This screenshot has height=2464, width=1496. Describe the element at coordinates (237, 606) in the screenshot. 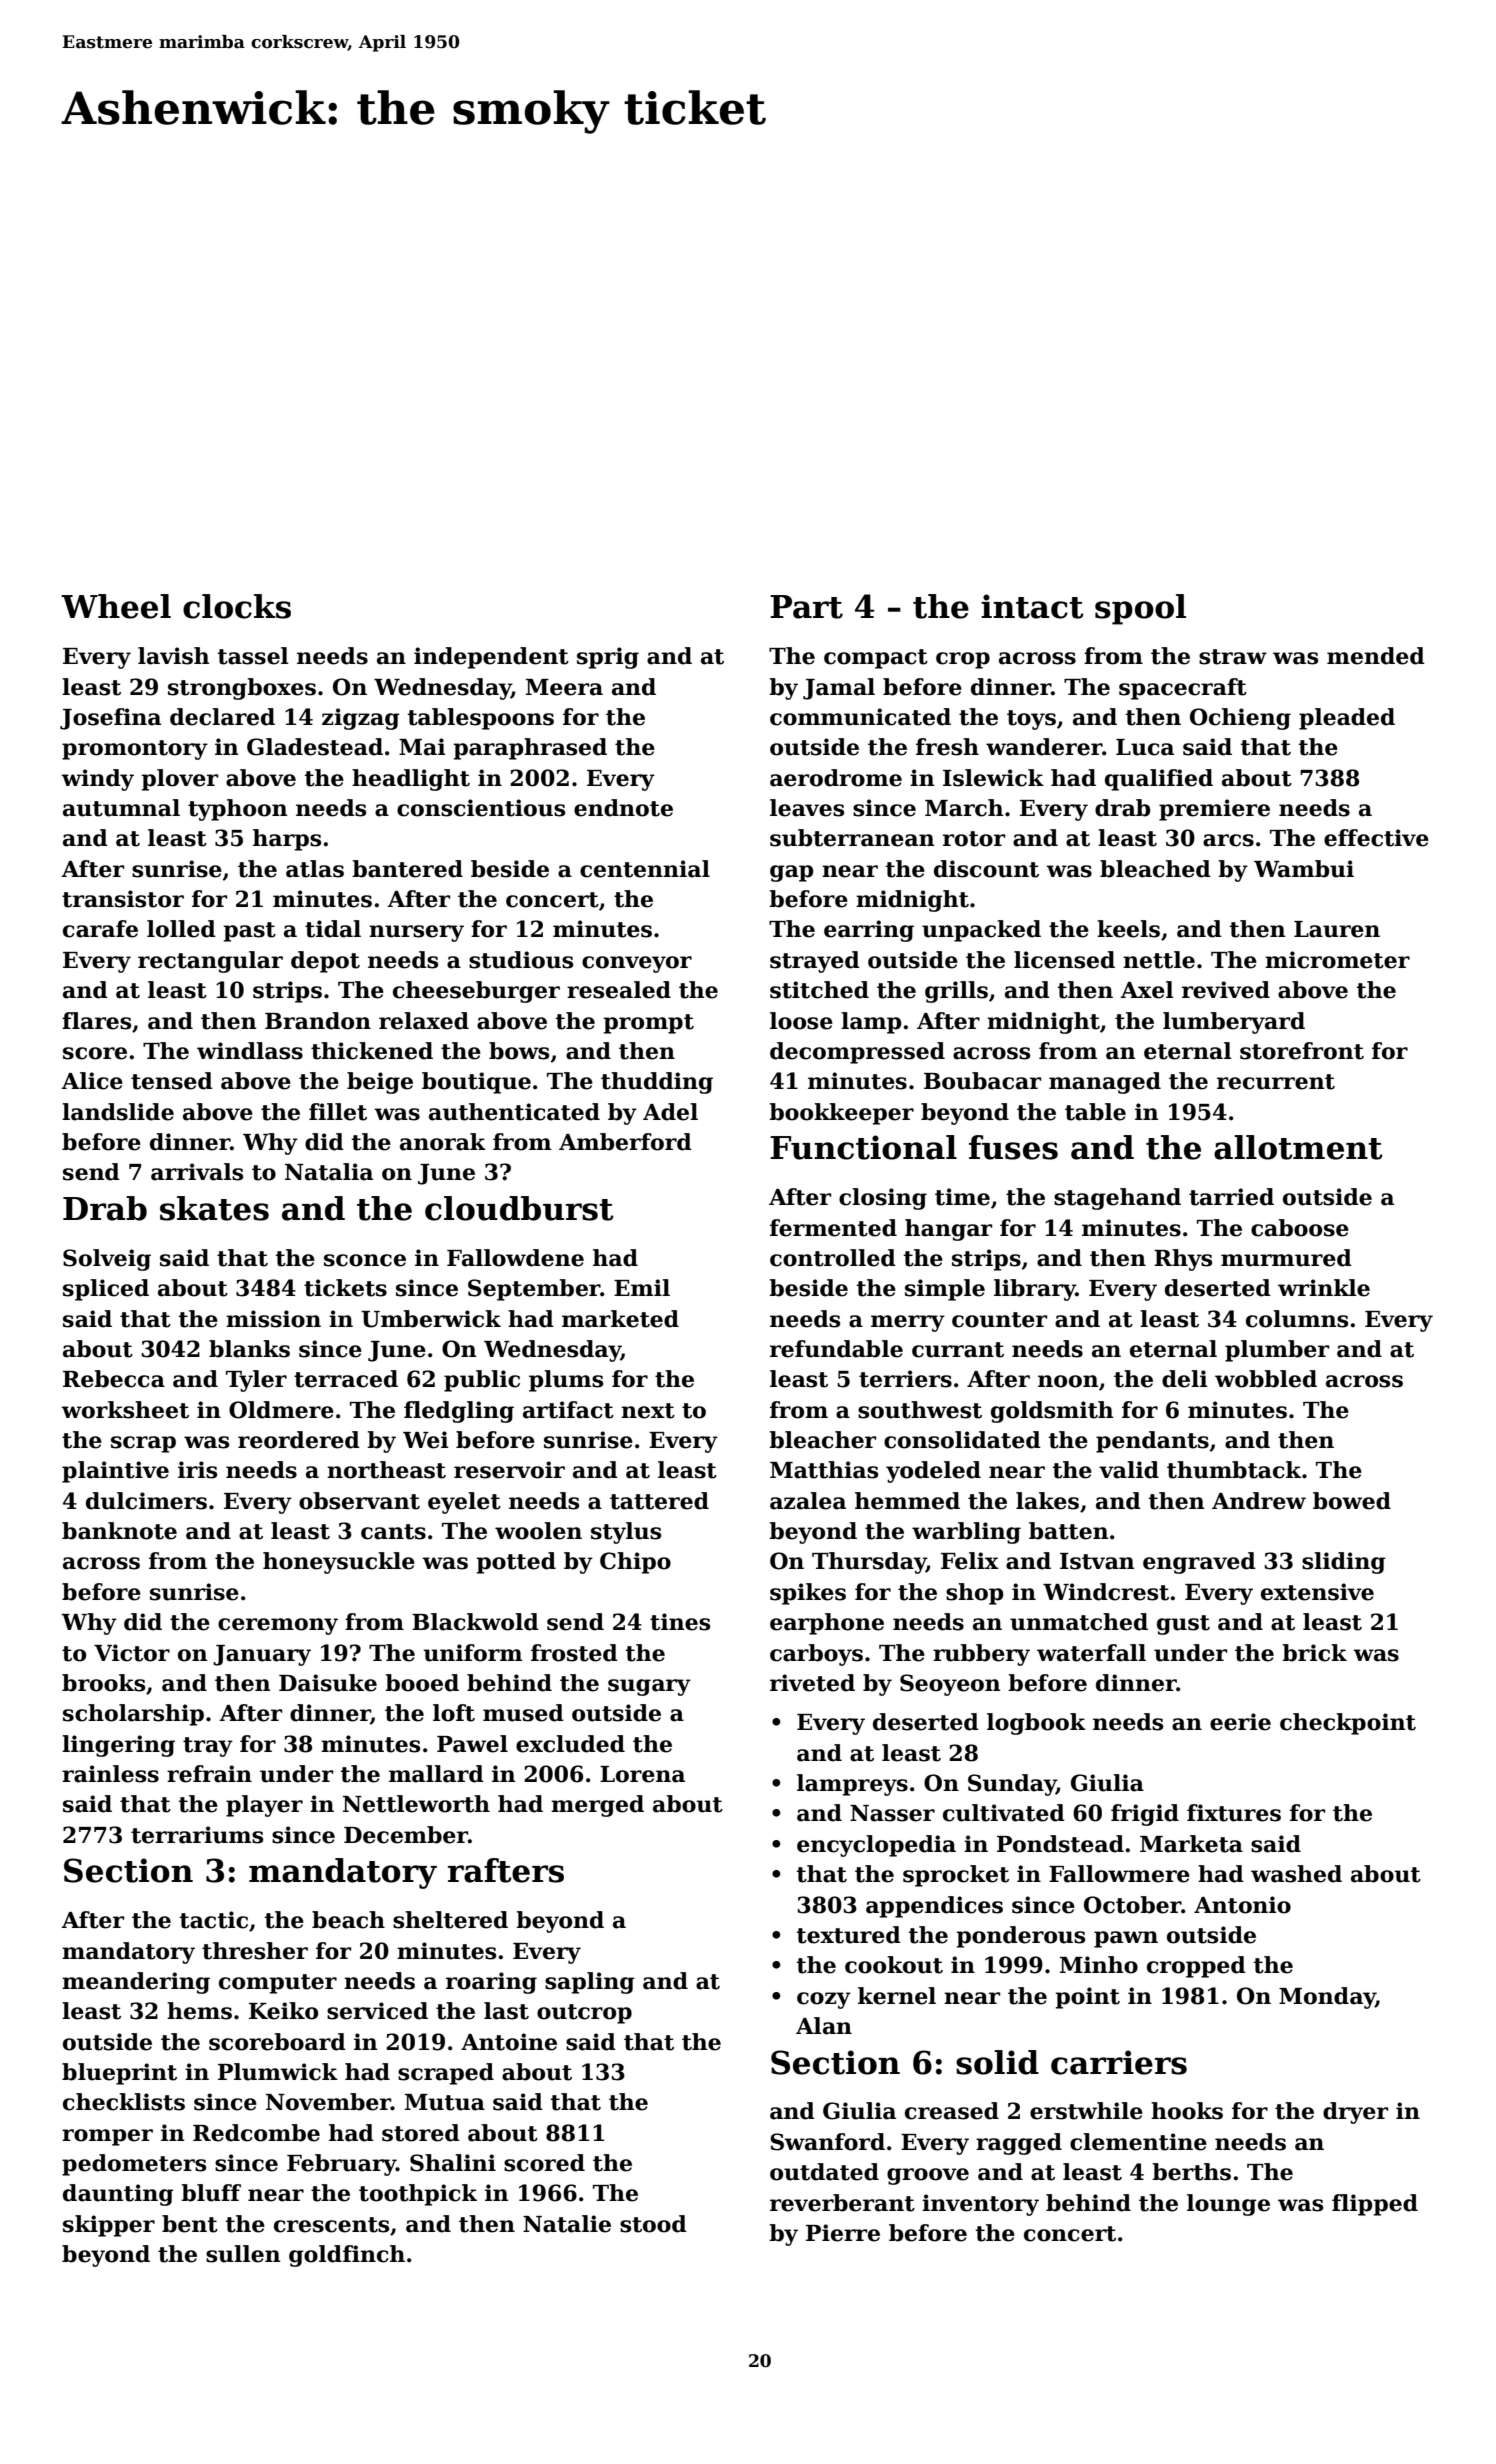

I see `clocks` at that location.
